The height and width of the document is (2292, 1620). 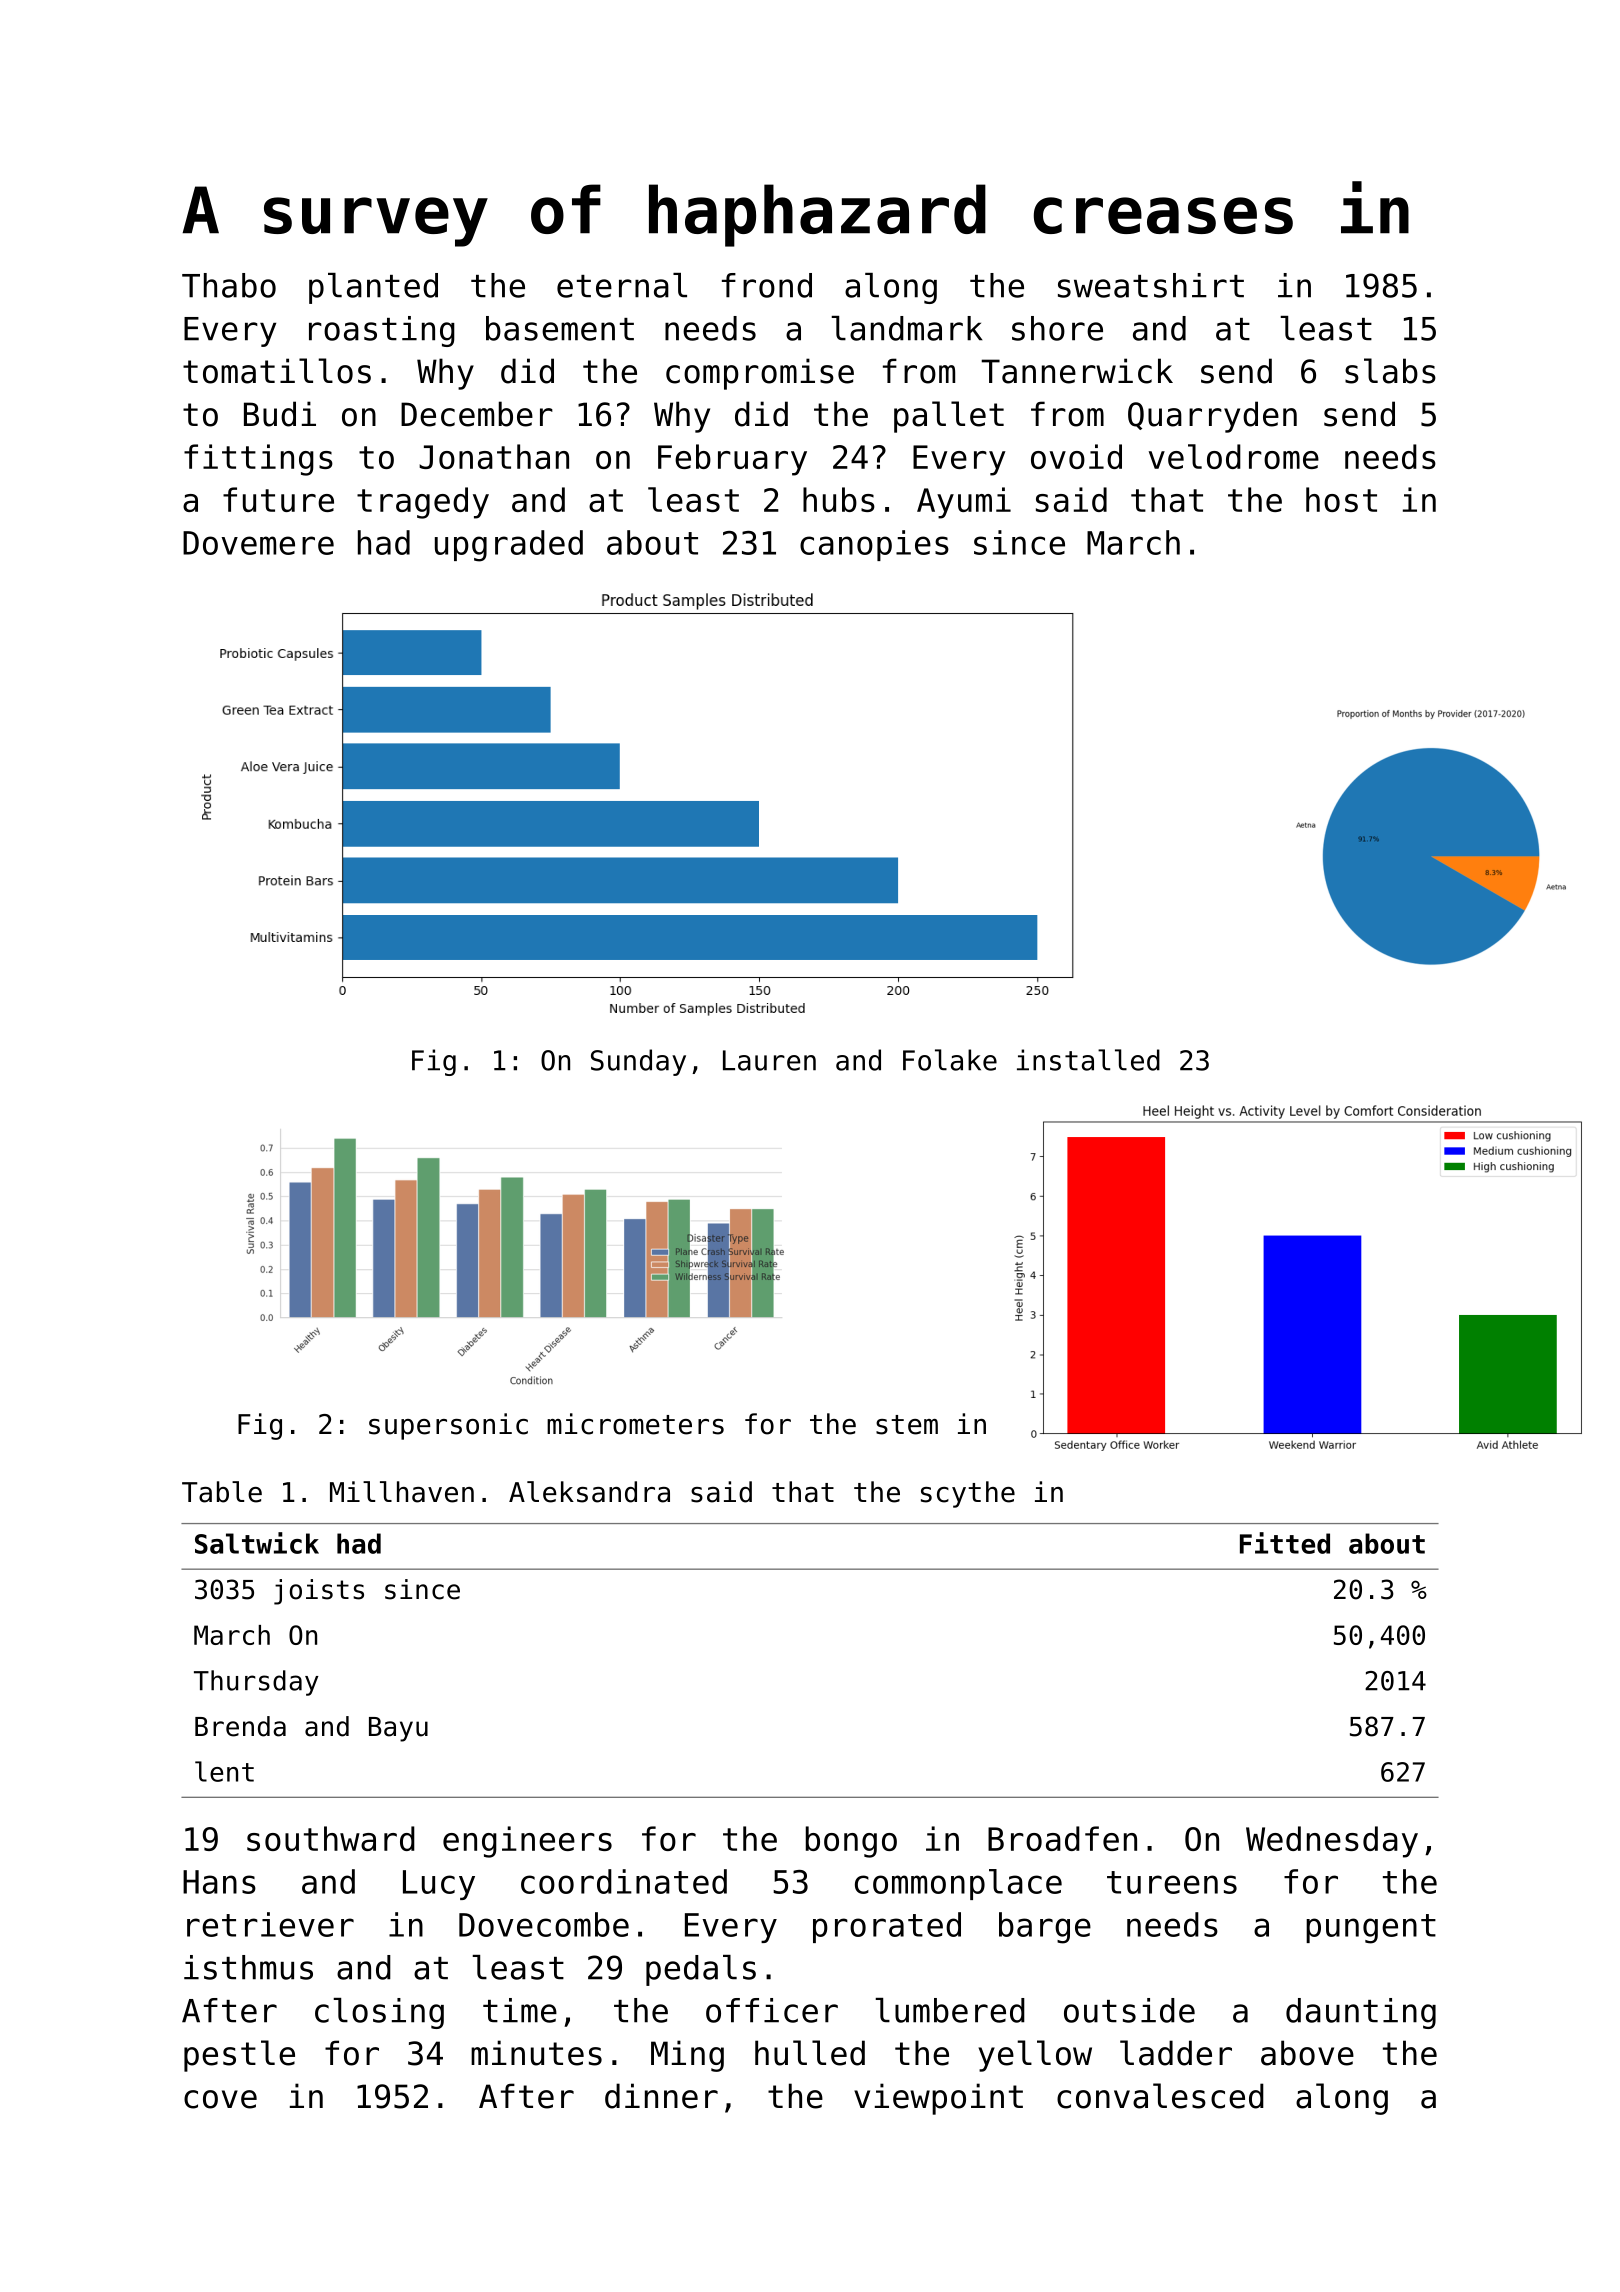 What do you see at coordinates (239, 2056) in the document?
I see `pestle` at bounding box center [239, 2056].
